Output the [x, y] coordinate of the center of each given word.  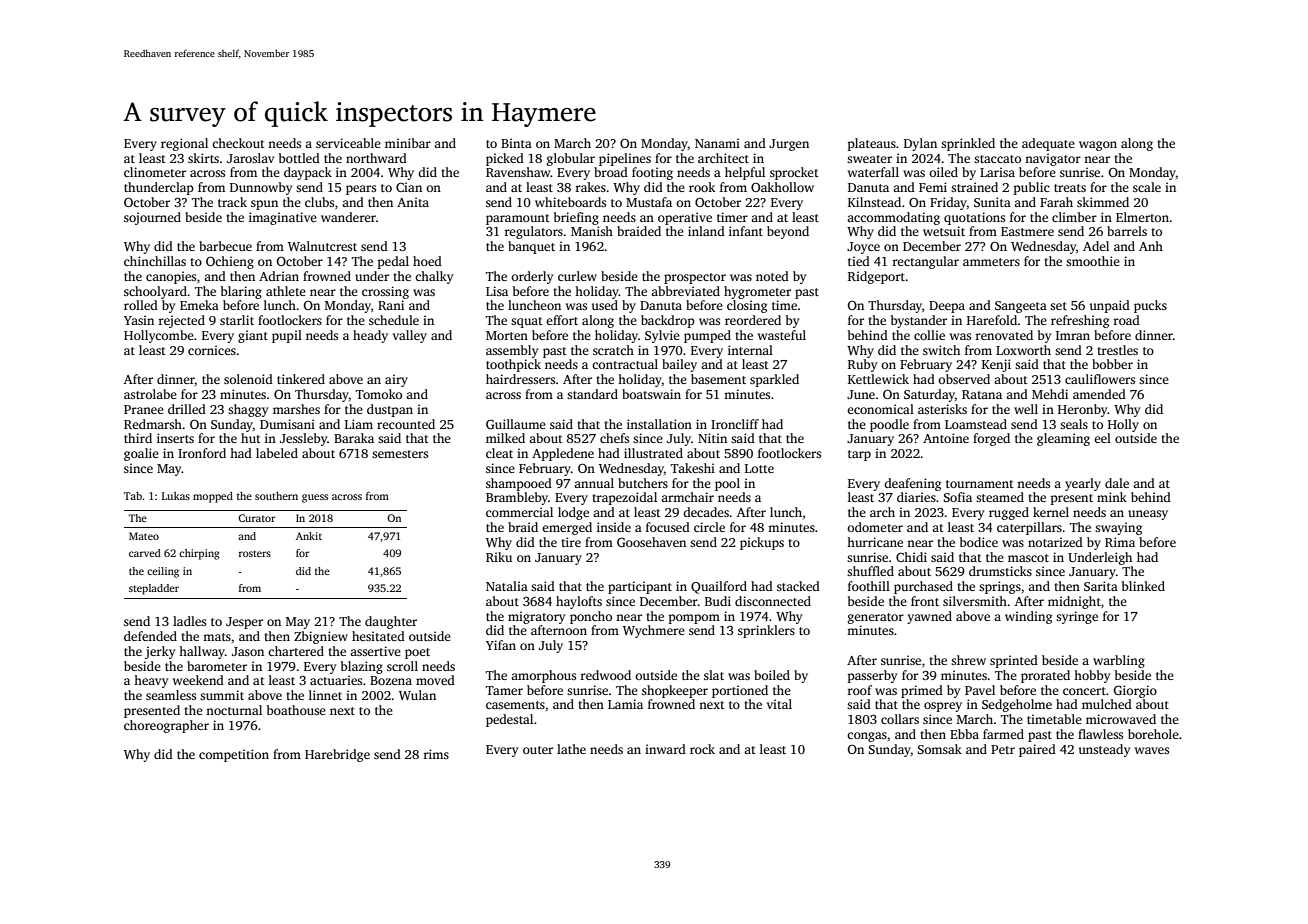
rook [702, 187]
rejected [181, 321]
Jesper [244, 623]
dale [1117, 483]
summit [222, 695]
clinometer [155, 172]
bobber [1112, 364]
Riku [499, 557]
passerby [872, 676]
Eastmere [1027, 231]
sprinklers [766, 631]
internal [750, 350]
